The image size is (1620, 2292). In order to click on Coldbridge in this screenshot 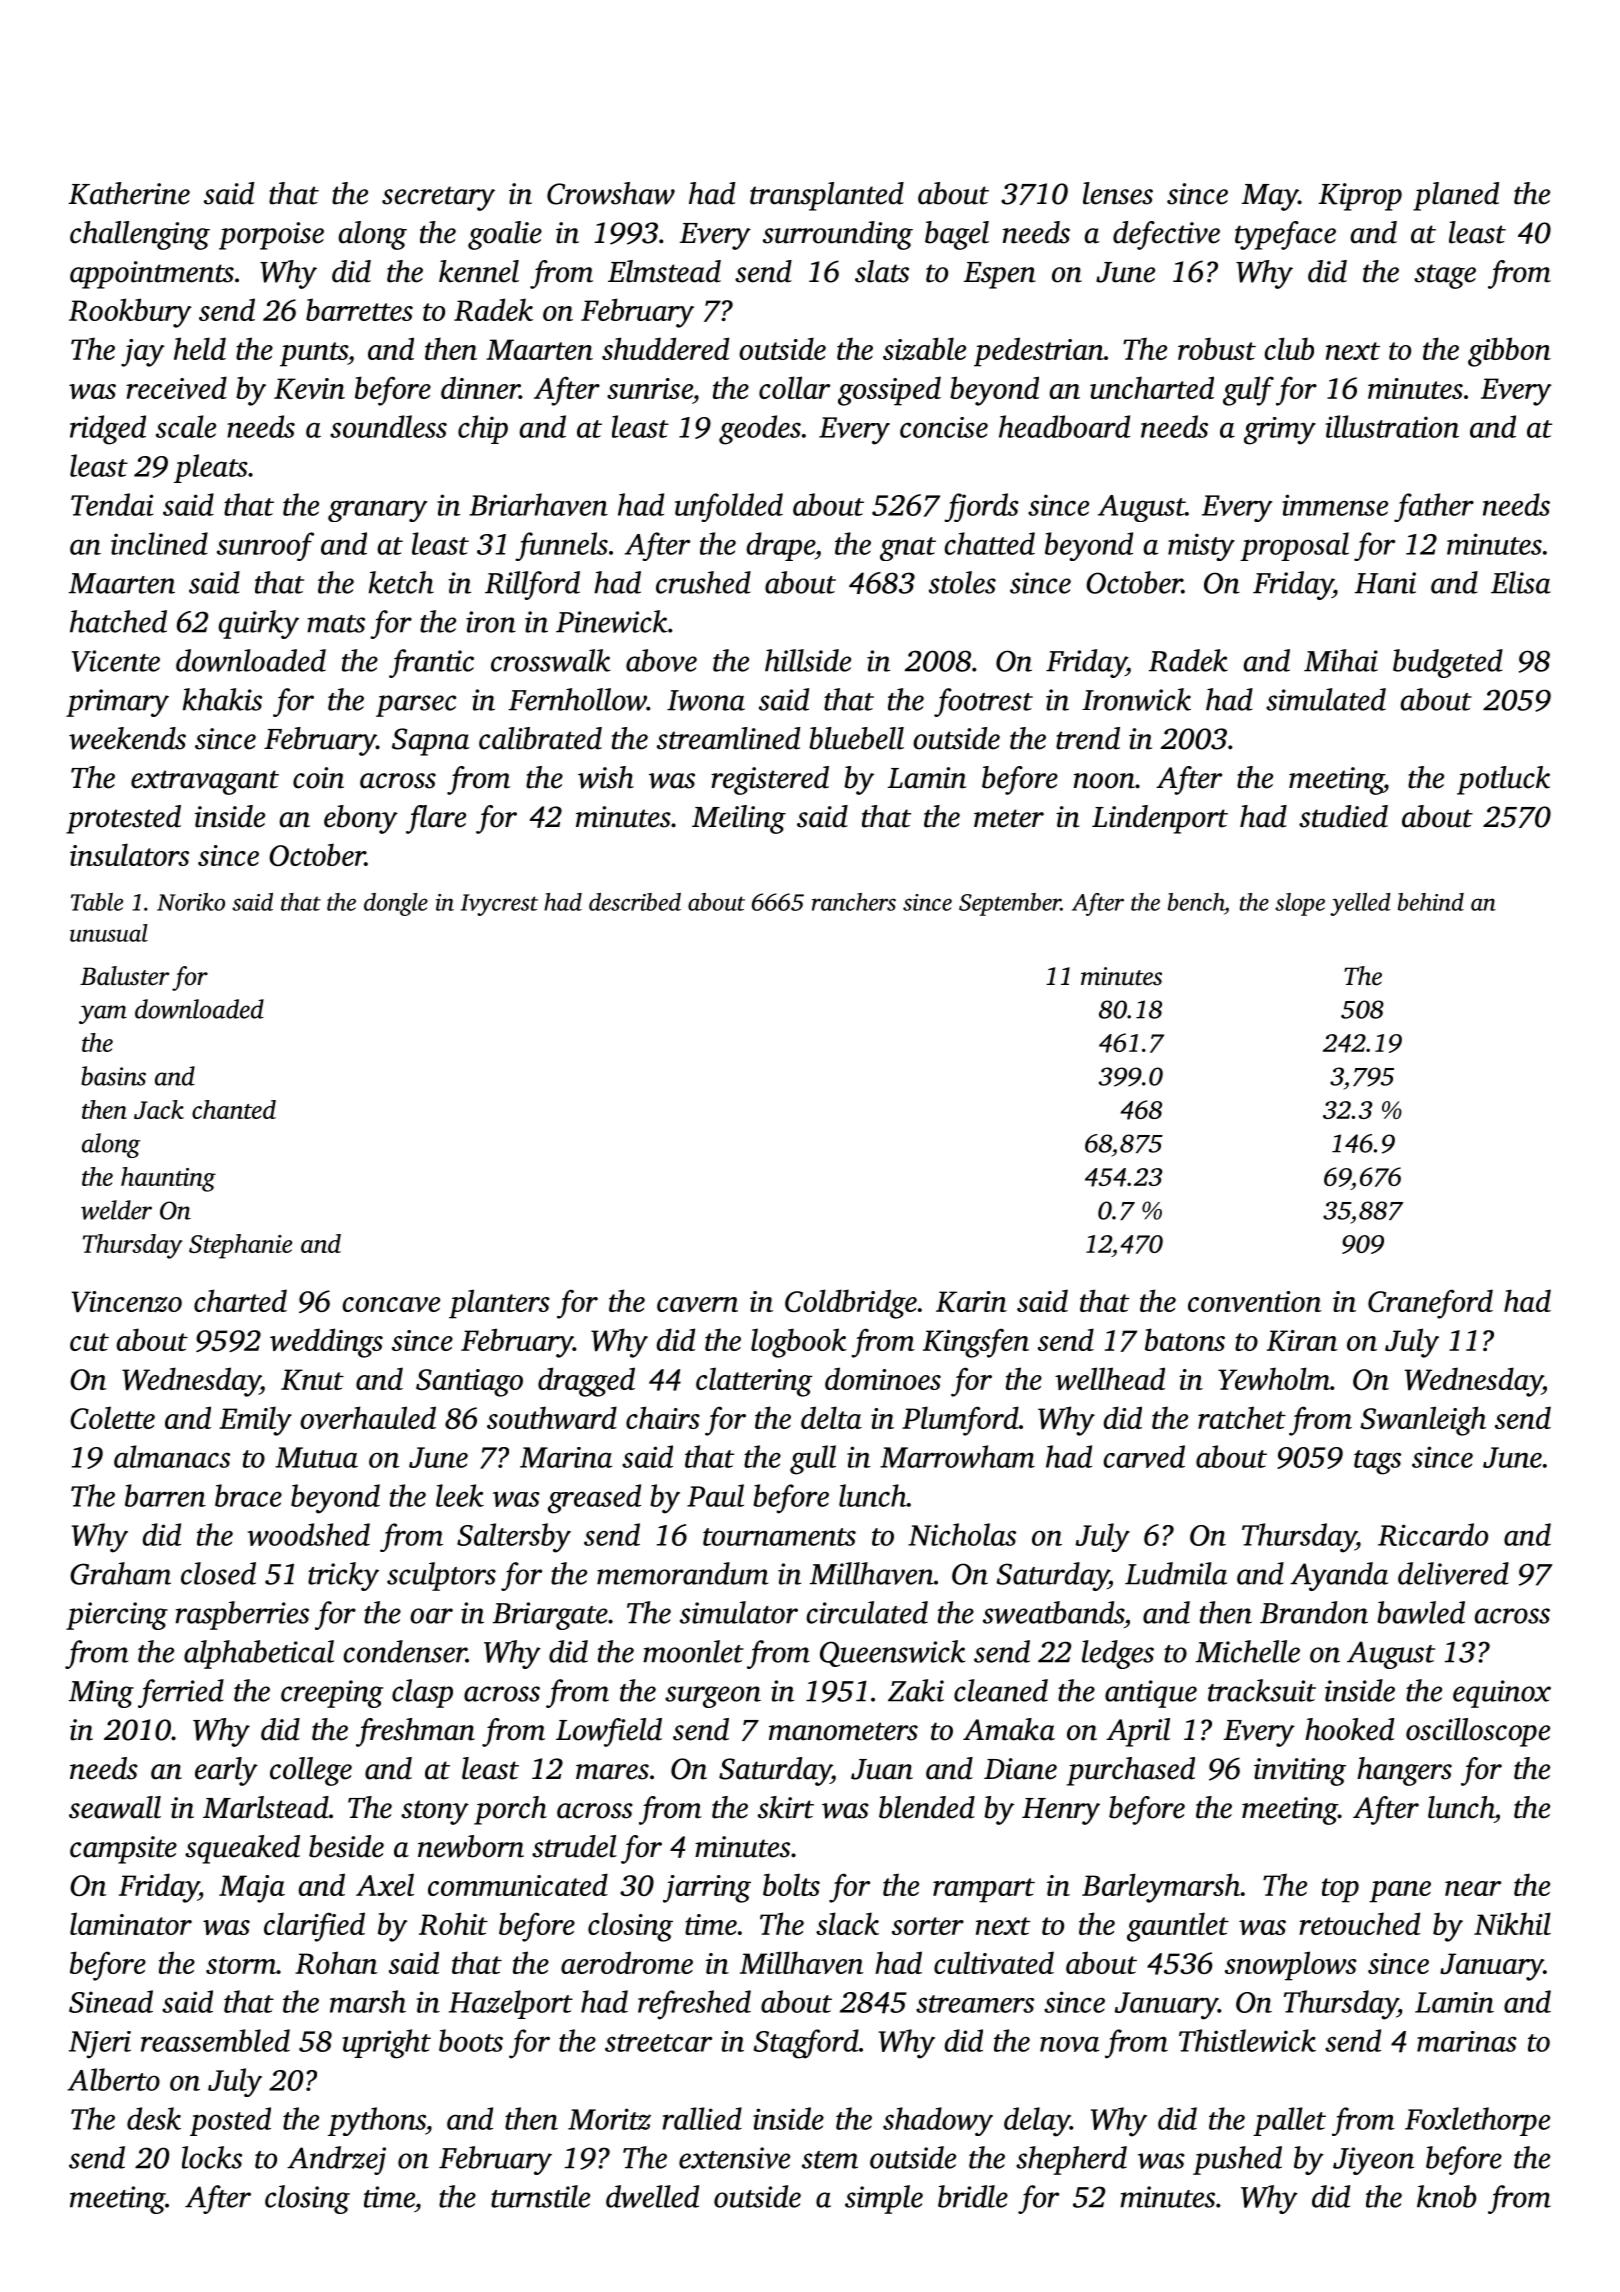, I will do `click(851, 1304)`.
